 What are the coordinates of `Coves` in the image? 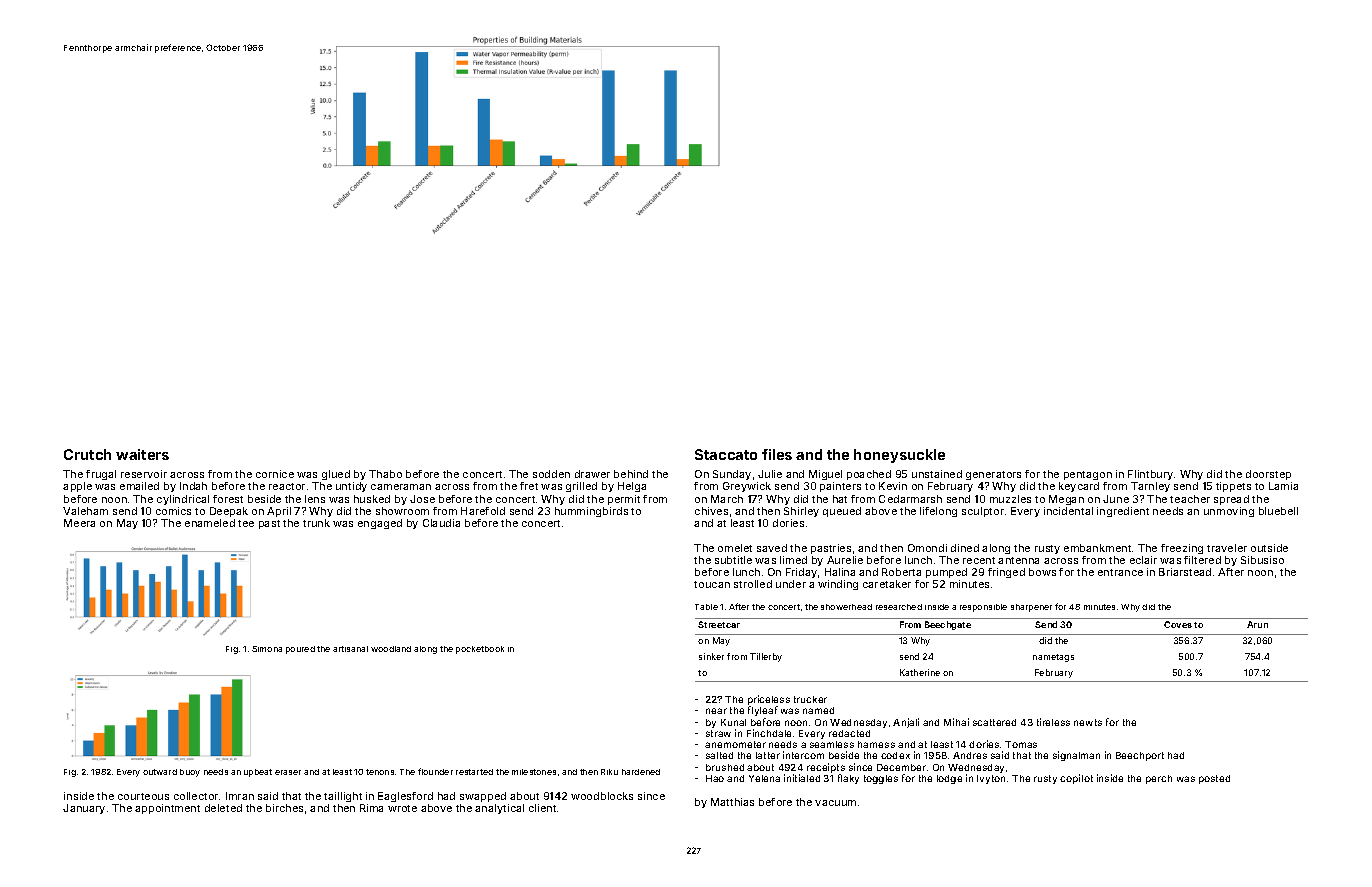 It's located at (1178, 624).
